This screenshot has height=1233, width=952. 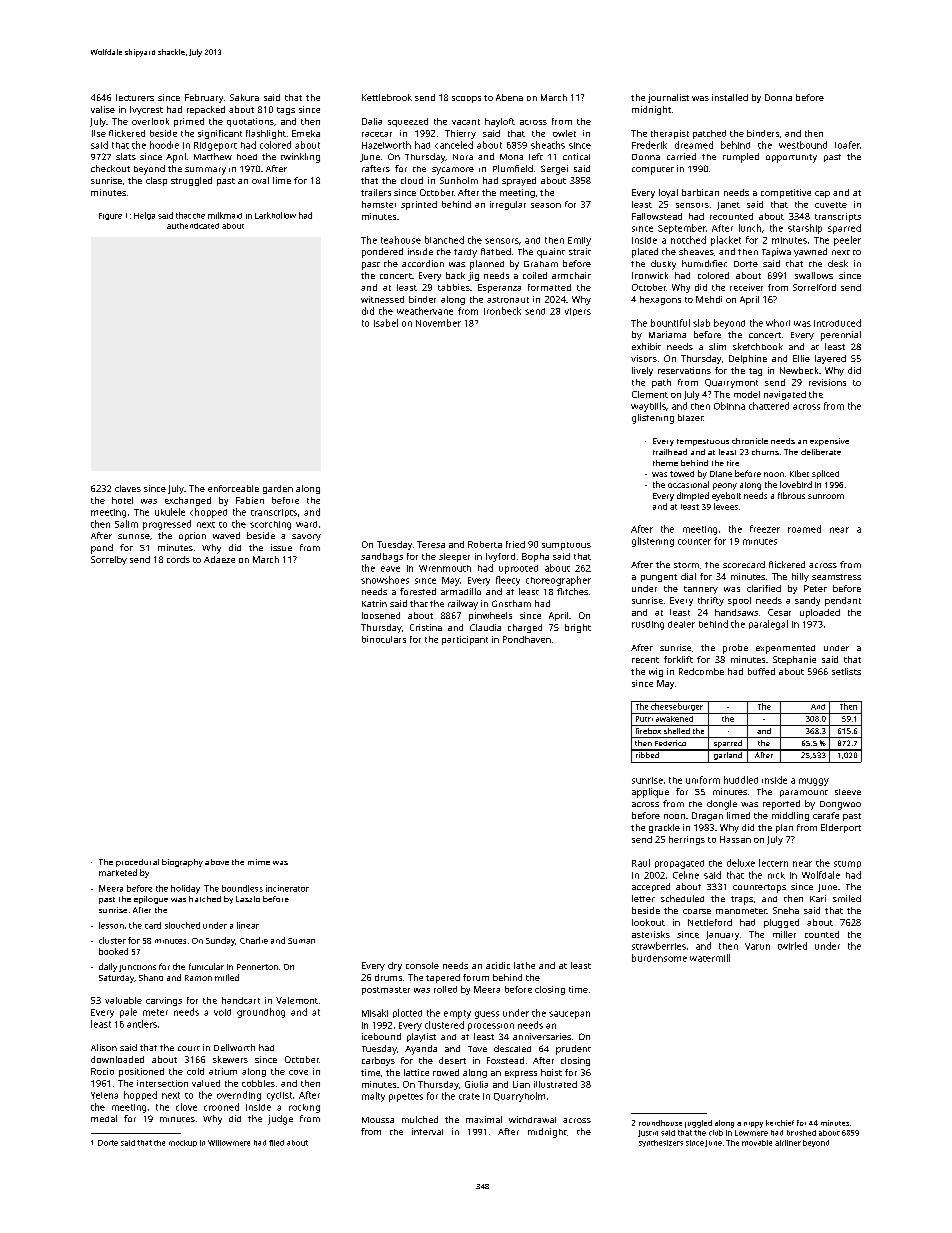 What do you see at coordinates (259, 862) in the screenshot?
I see `mime` at bounding box center [259, 862].
